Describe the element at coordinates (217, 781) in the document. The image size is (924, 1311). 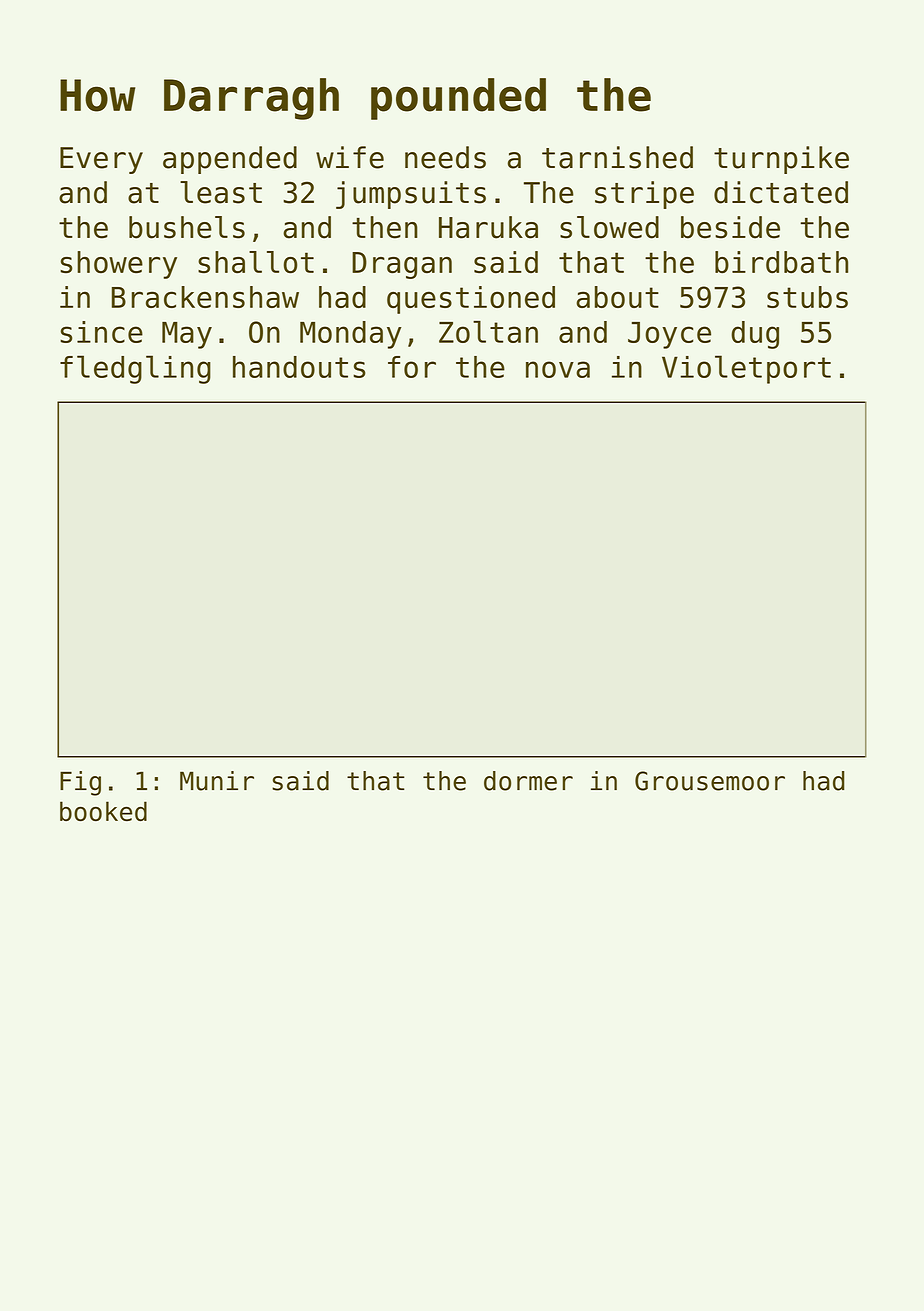
I see `Munir` at that location.
